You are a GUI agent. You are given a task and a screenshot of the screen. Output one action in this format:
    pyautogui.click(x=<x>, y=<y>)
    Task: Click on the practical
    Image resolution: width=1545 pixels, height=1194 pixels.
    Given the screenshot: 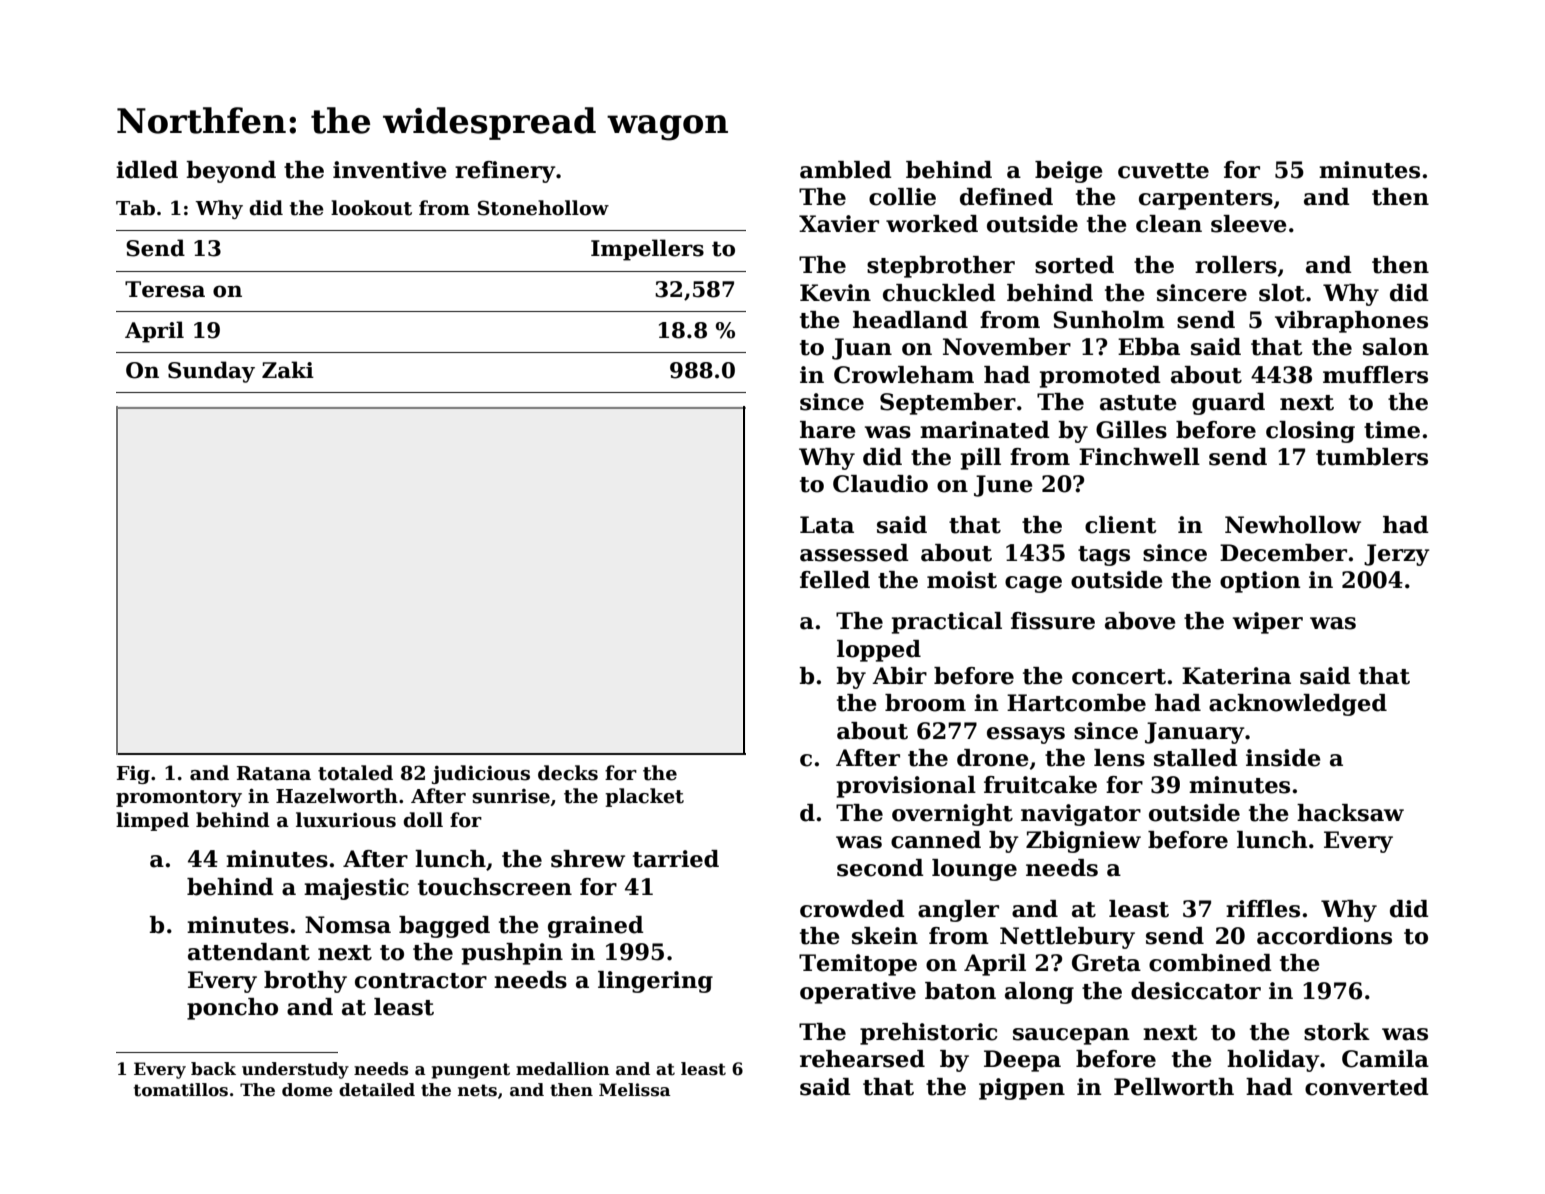 What is the action you would take?
    pyautogui.click(x=947, y=623)
